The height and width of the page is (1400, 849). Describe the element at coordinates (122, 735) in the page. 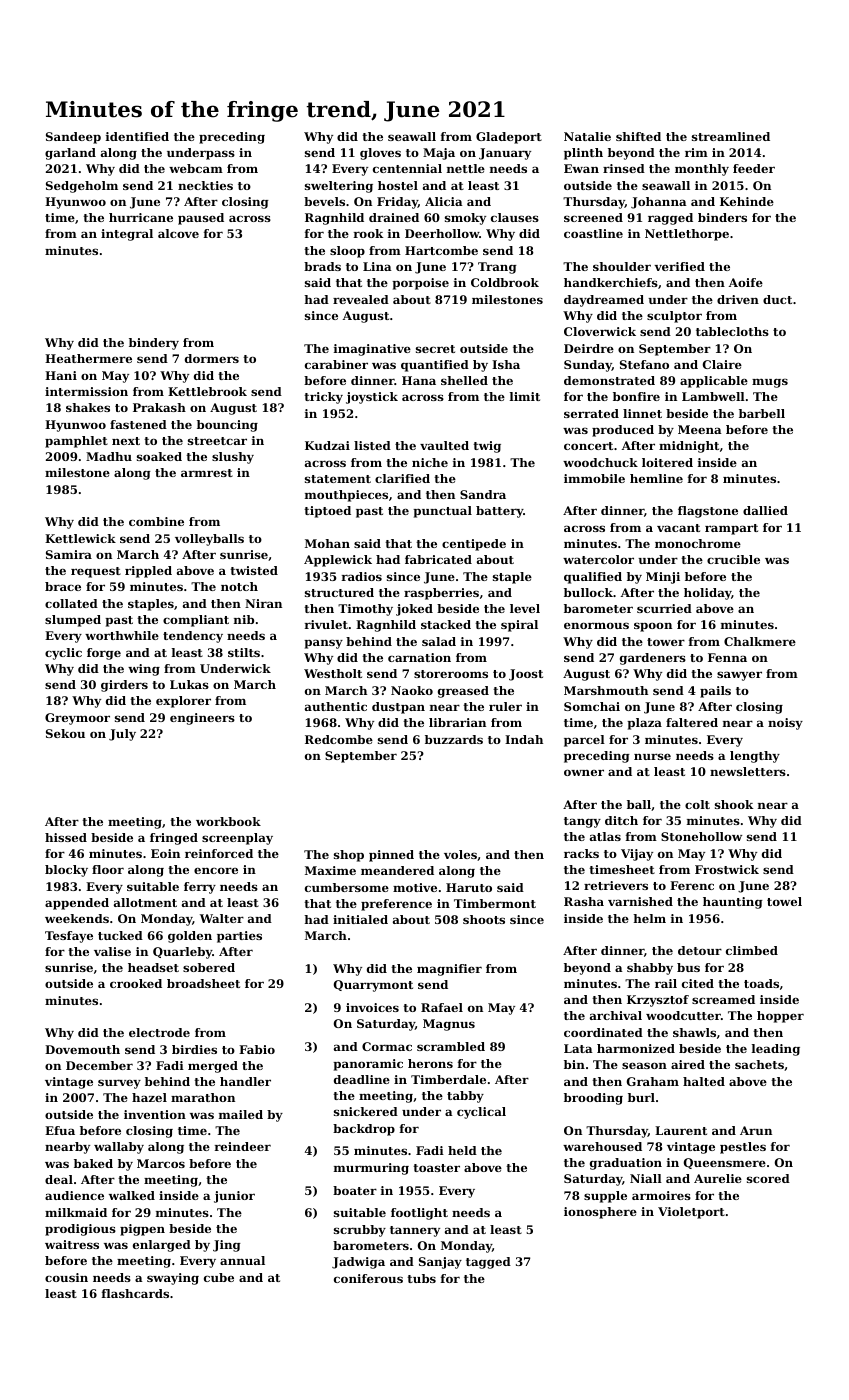

I see `July` at that location.
